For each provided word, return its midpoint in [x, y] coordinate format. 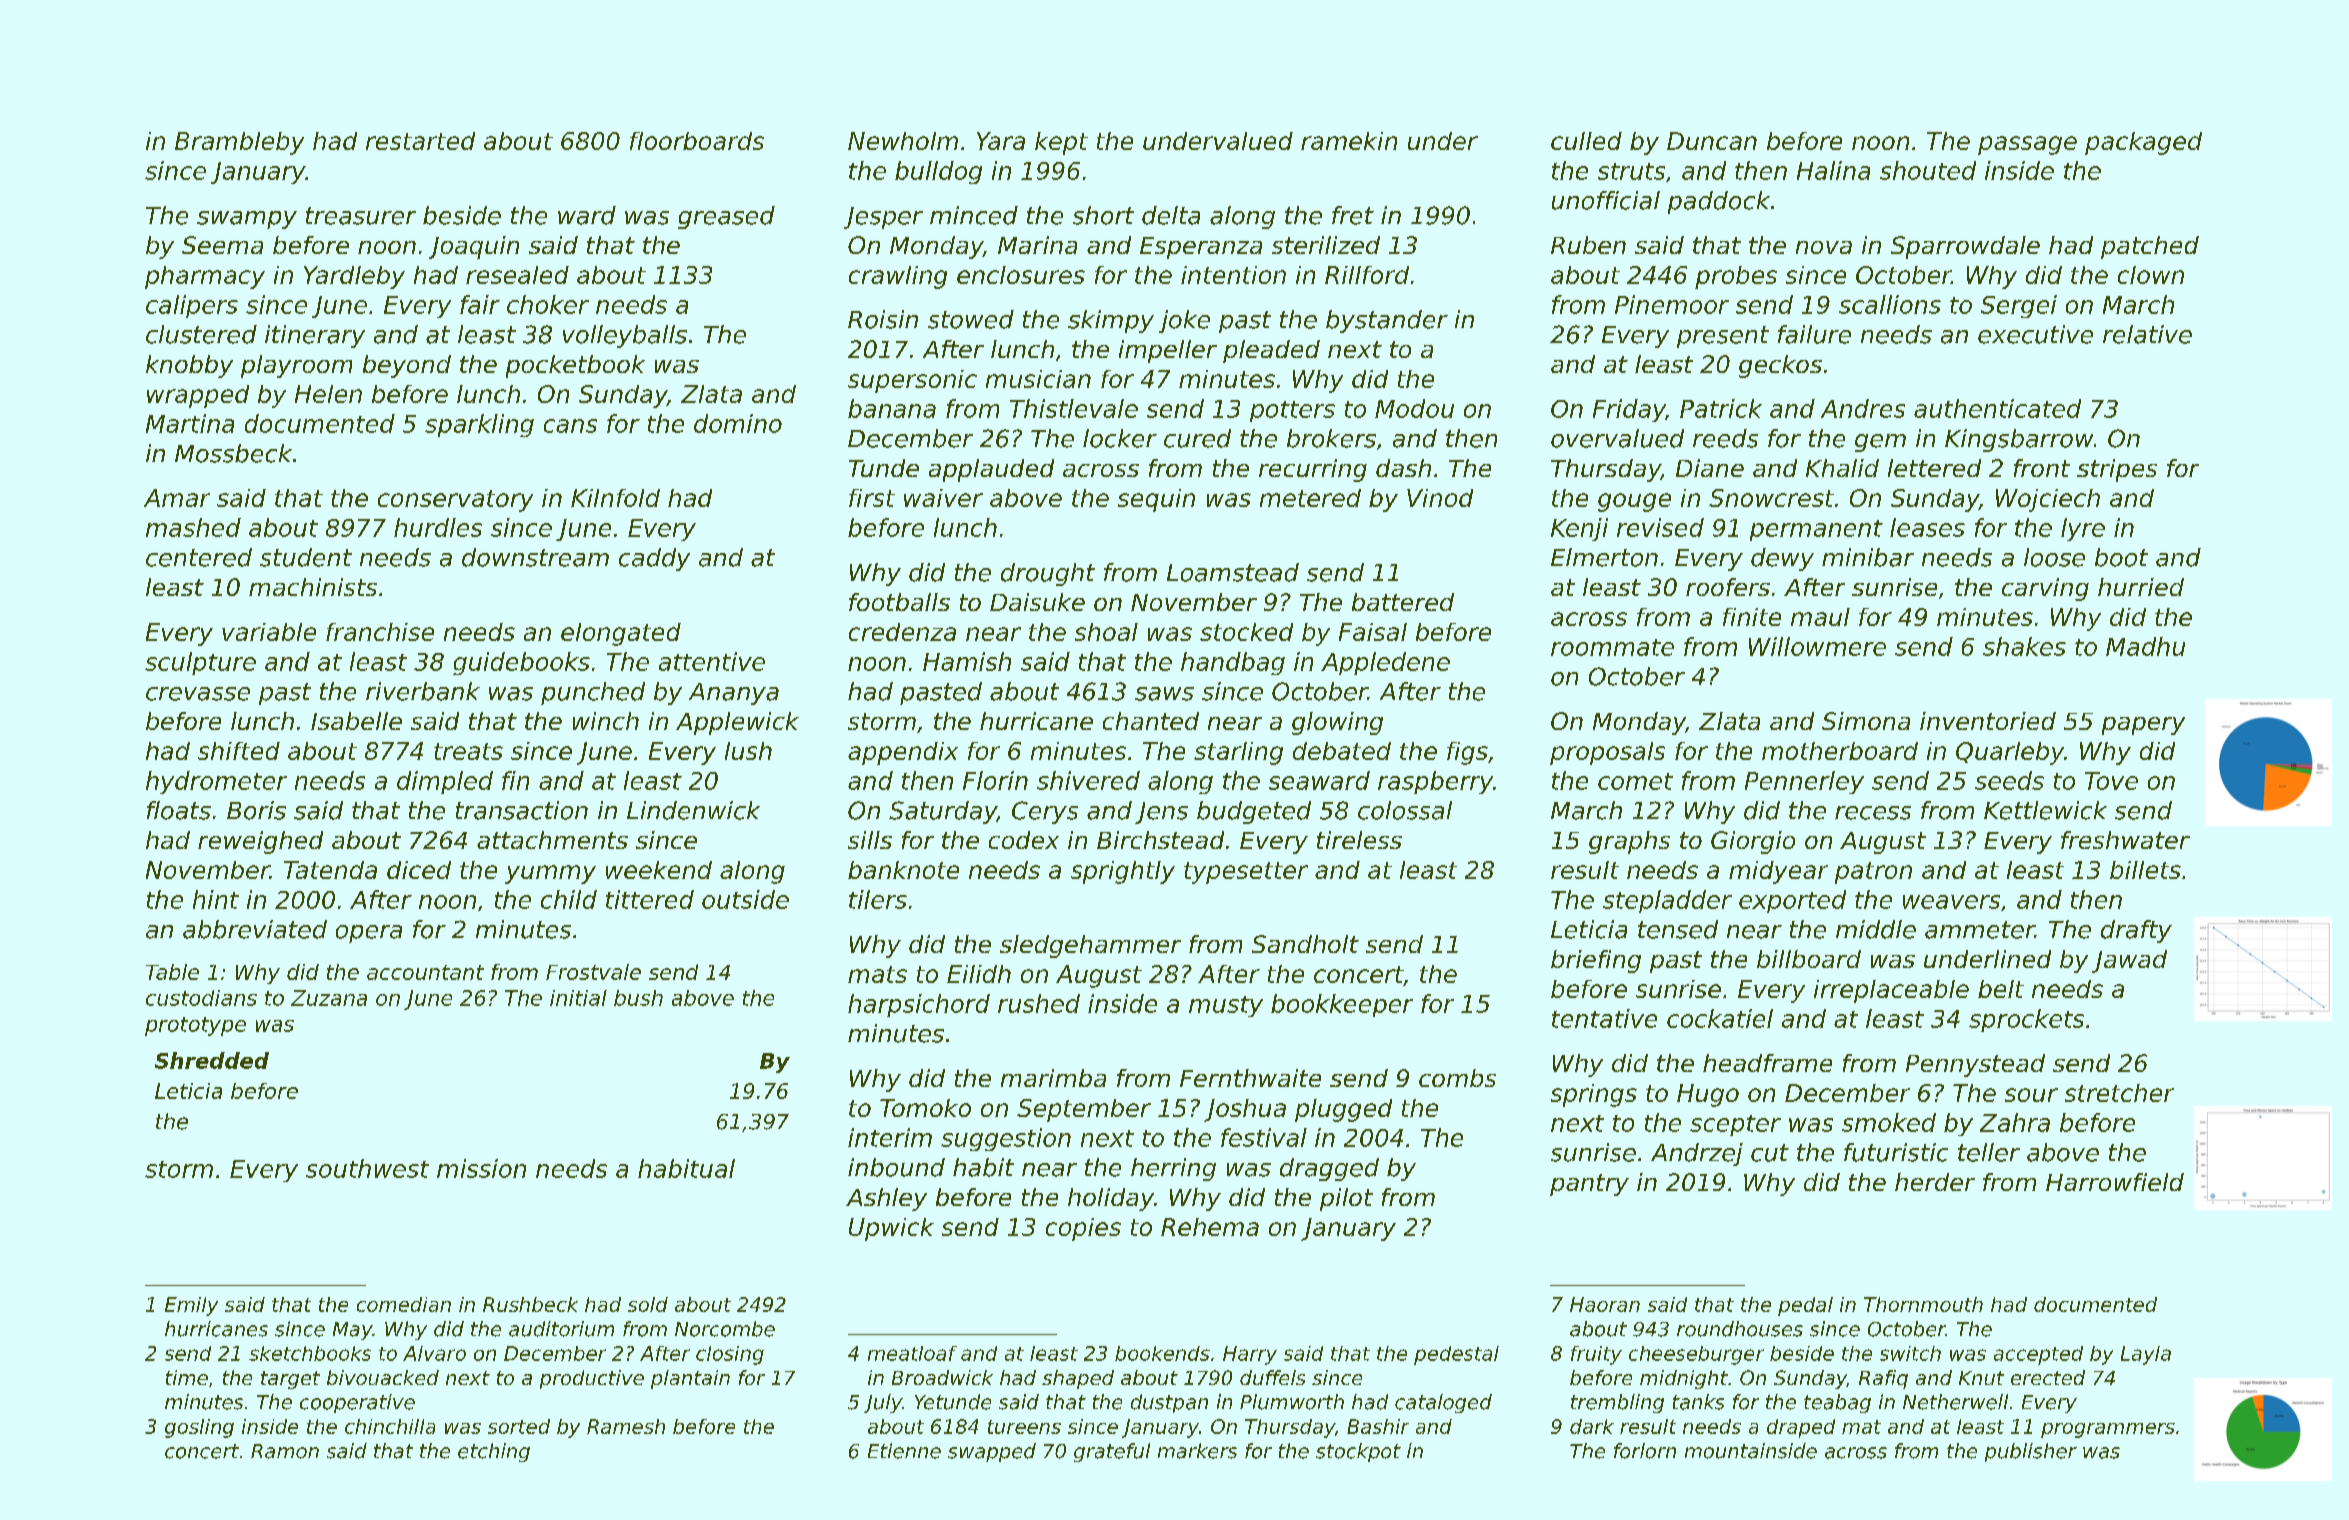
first [872, 498]
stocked [1246, 632]
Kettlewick [2045, 810]
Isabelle [356, 721]
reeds [1725, 438]
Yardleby [354, 277]
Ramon [285, 1451]
